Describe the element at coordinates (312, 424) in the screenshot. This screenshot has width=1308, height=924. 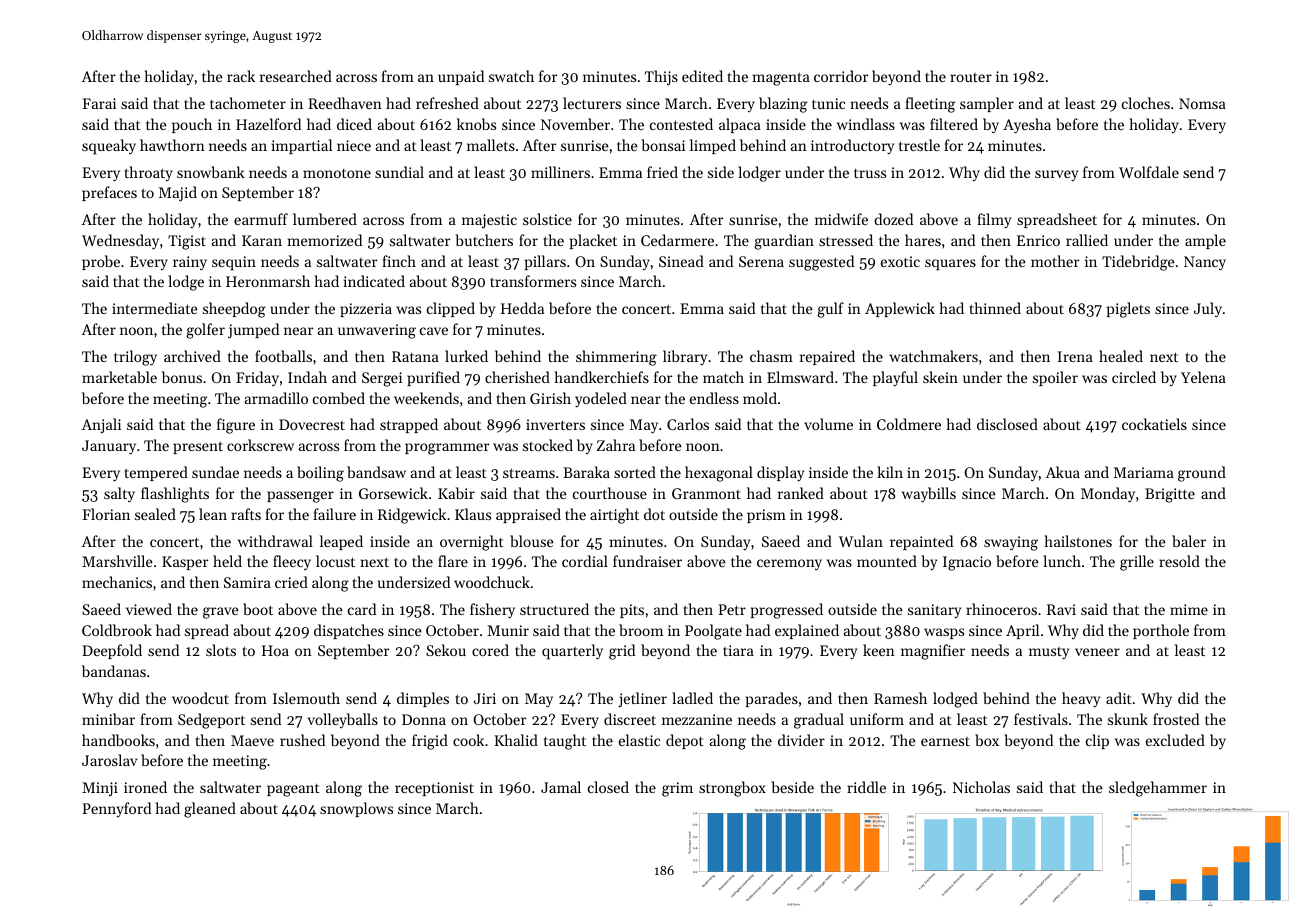
I see `Dovecrest` at that location.
